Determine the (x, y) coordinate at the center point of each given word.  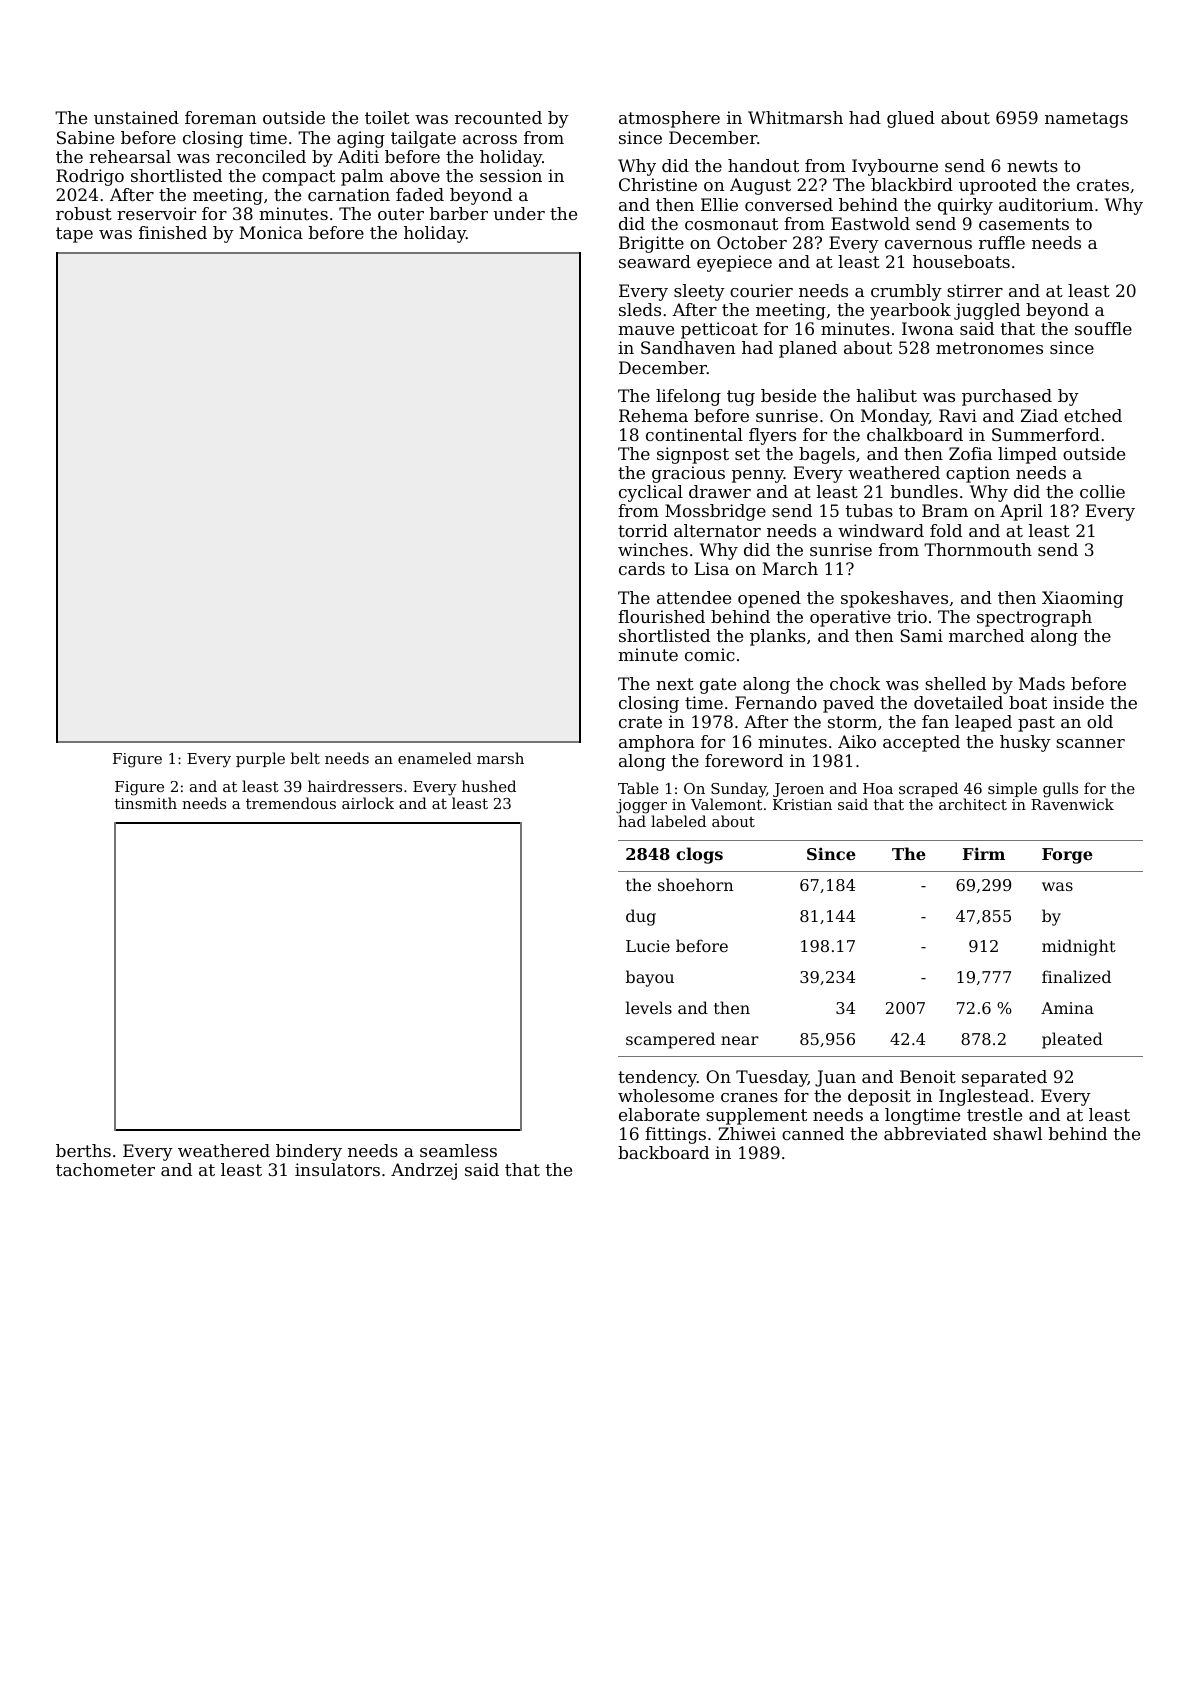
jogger (641, 806)
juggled (987, 311)
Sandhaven (688, 347)
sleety (699, 292)
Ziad (1039, 415)
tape (74, 235)
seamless (458, 1150)
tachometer (105, 1169)
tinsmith (146, 803)
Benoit (928, 1076)
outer (401, 214)
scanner (1090, 743)
